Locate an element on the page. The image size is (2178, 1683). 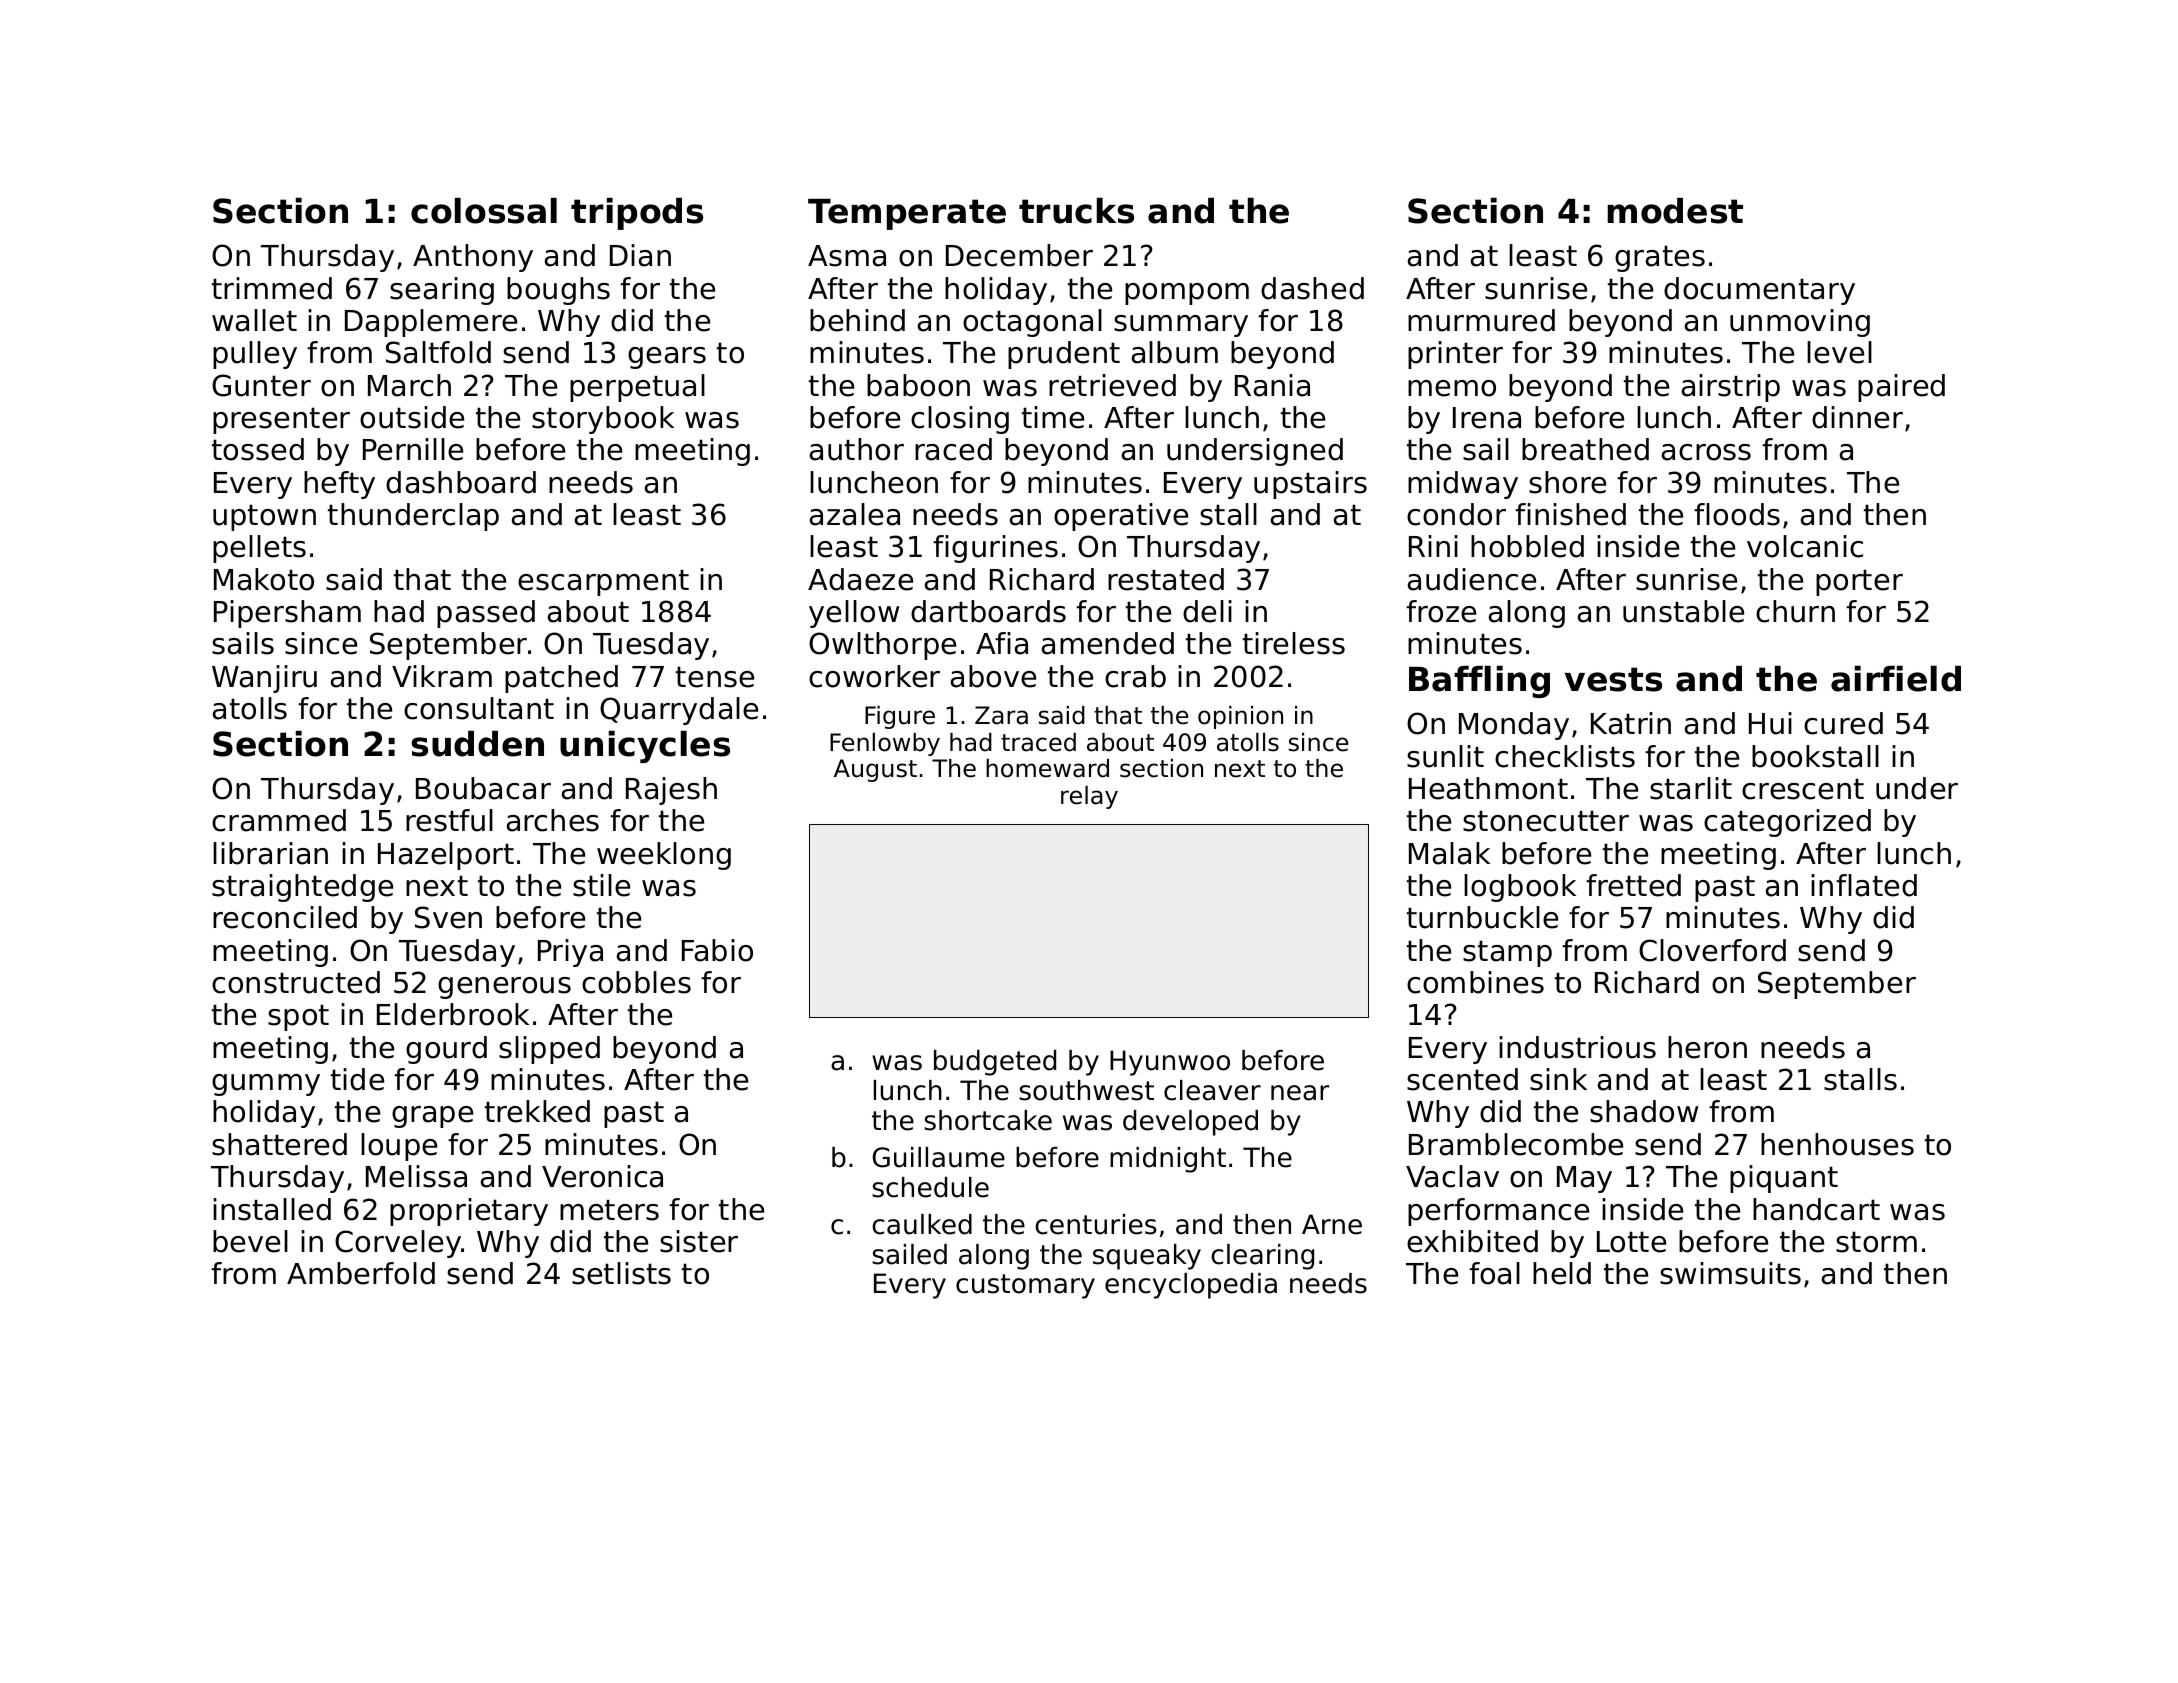
customary is located at coordinates (1025, 1286).
